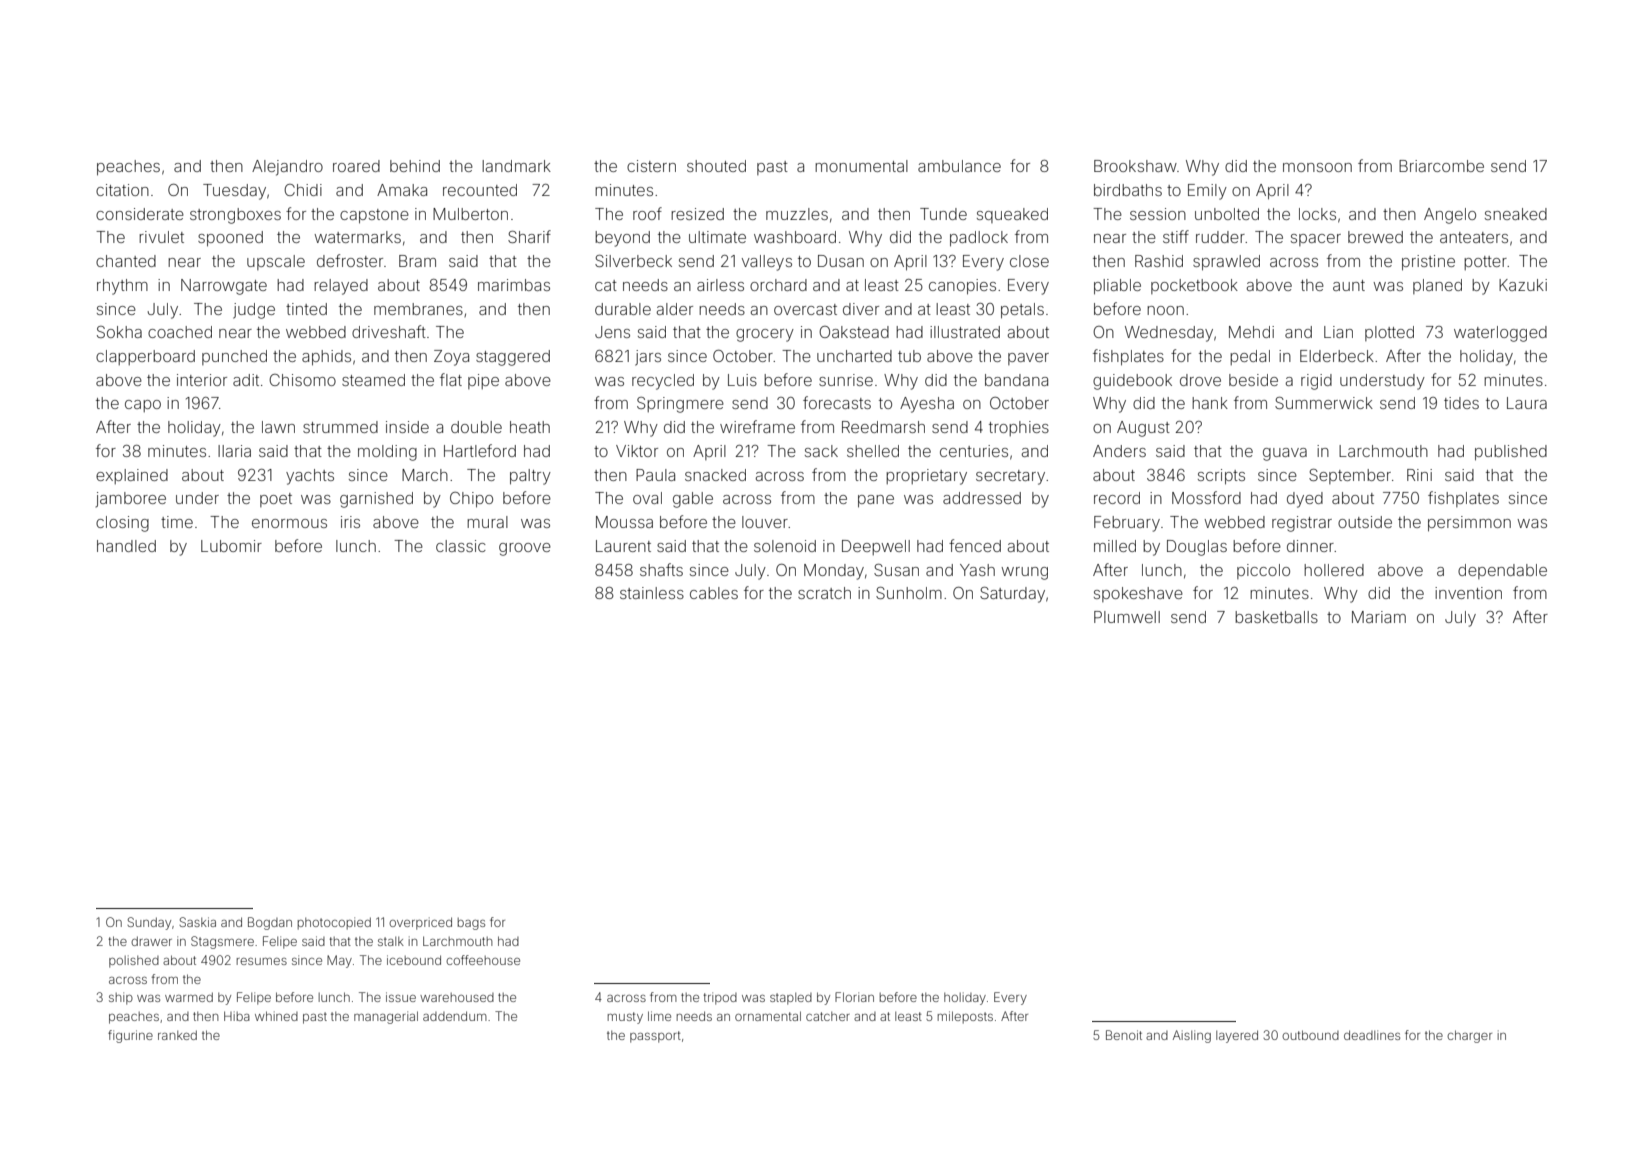 The height and width of the document is (1162, 1644). Describe the element at coordinates (854, 997) in the document. I see `Florian` at that location.
